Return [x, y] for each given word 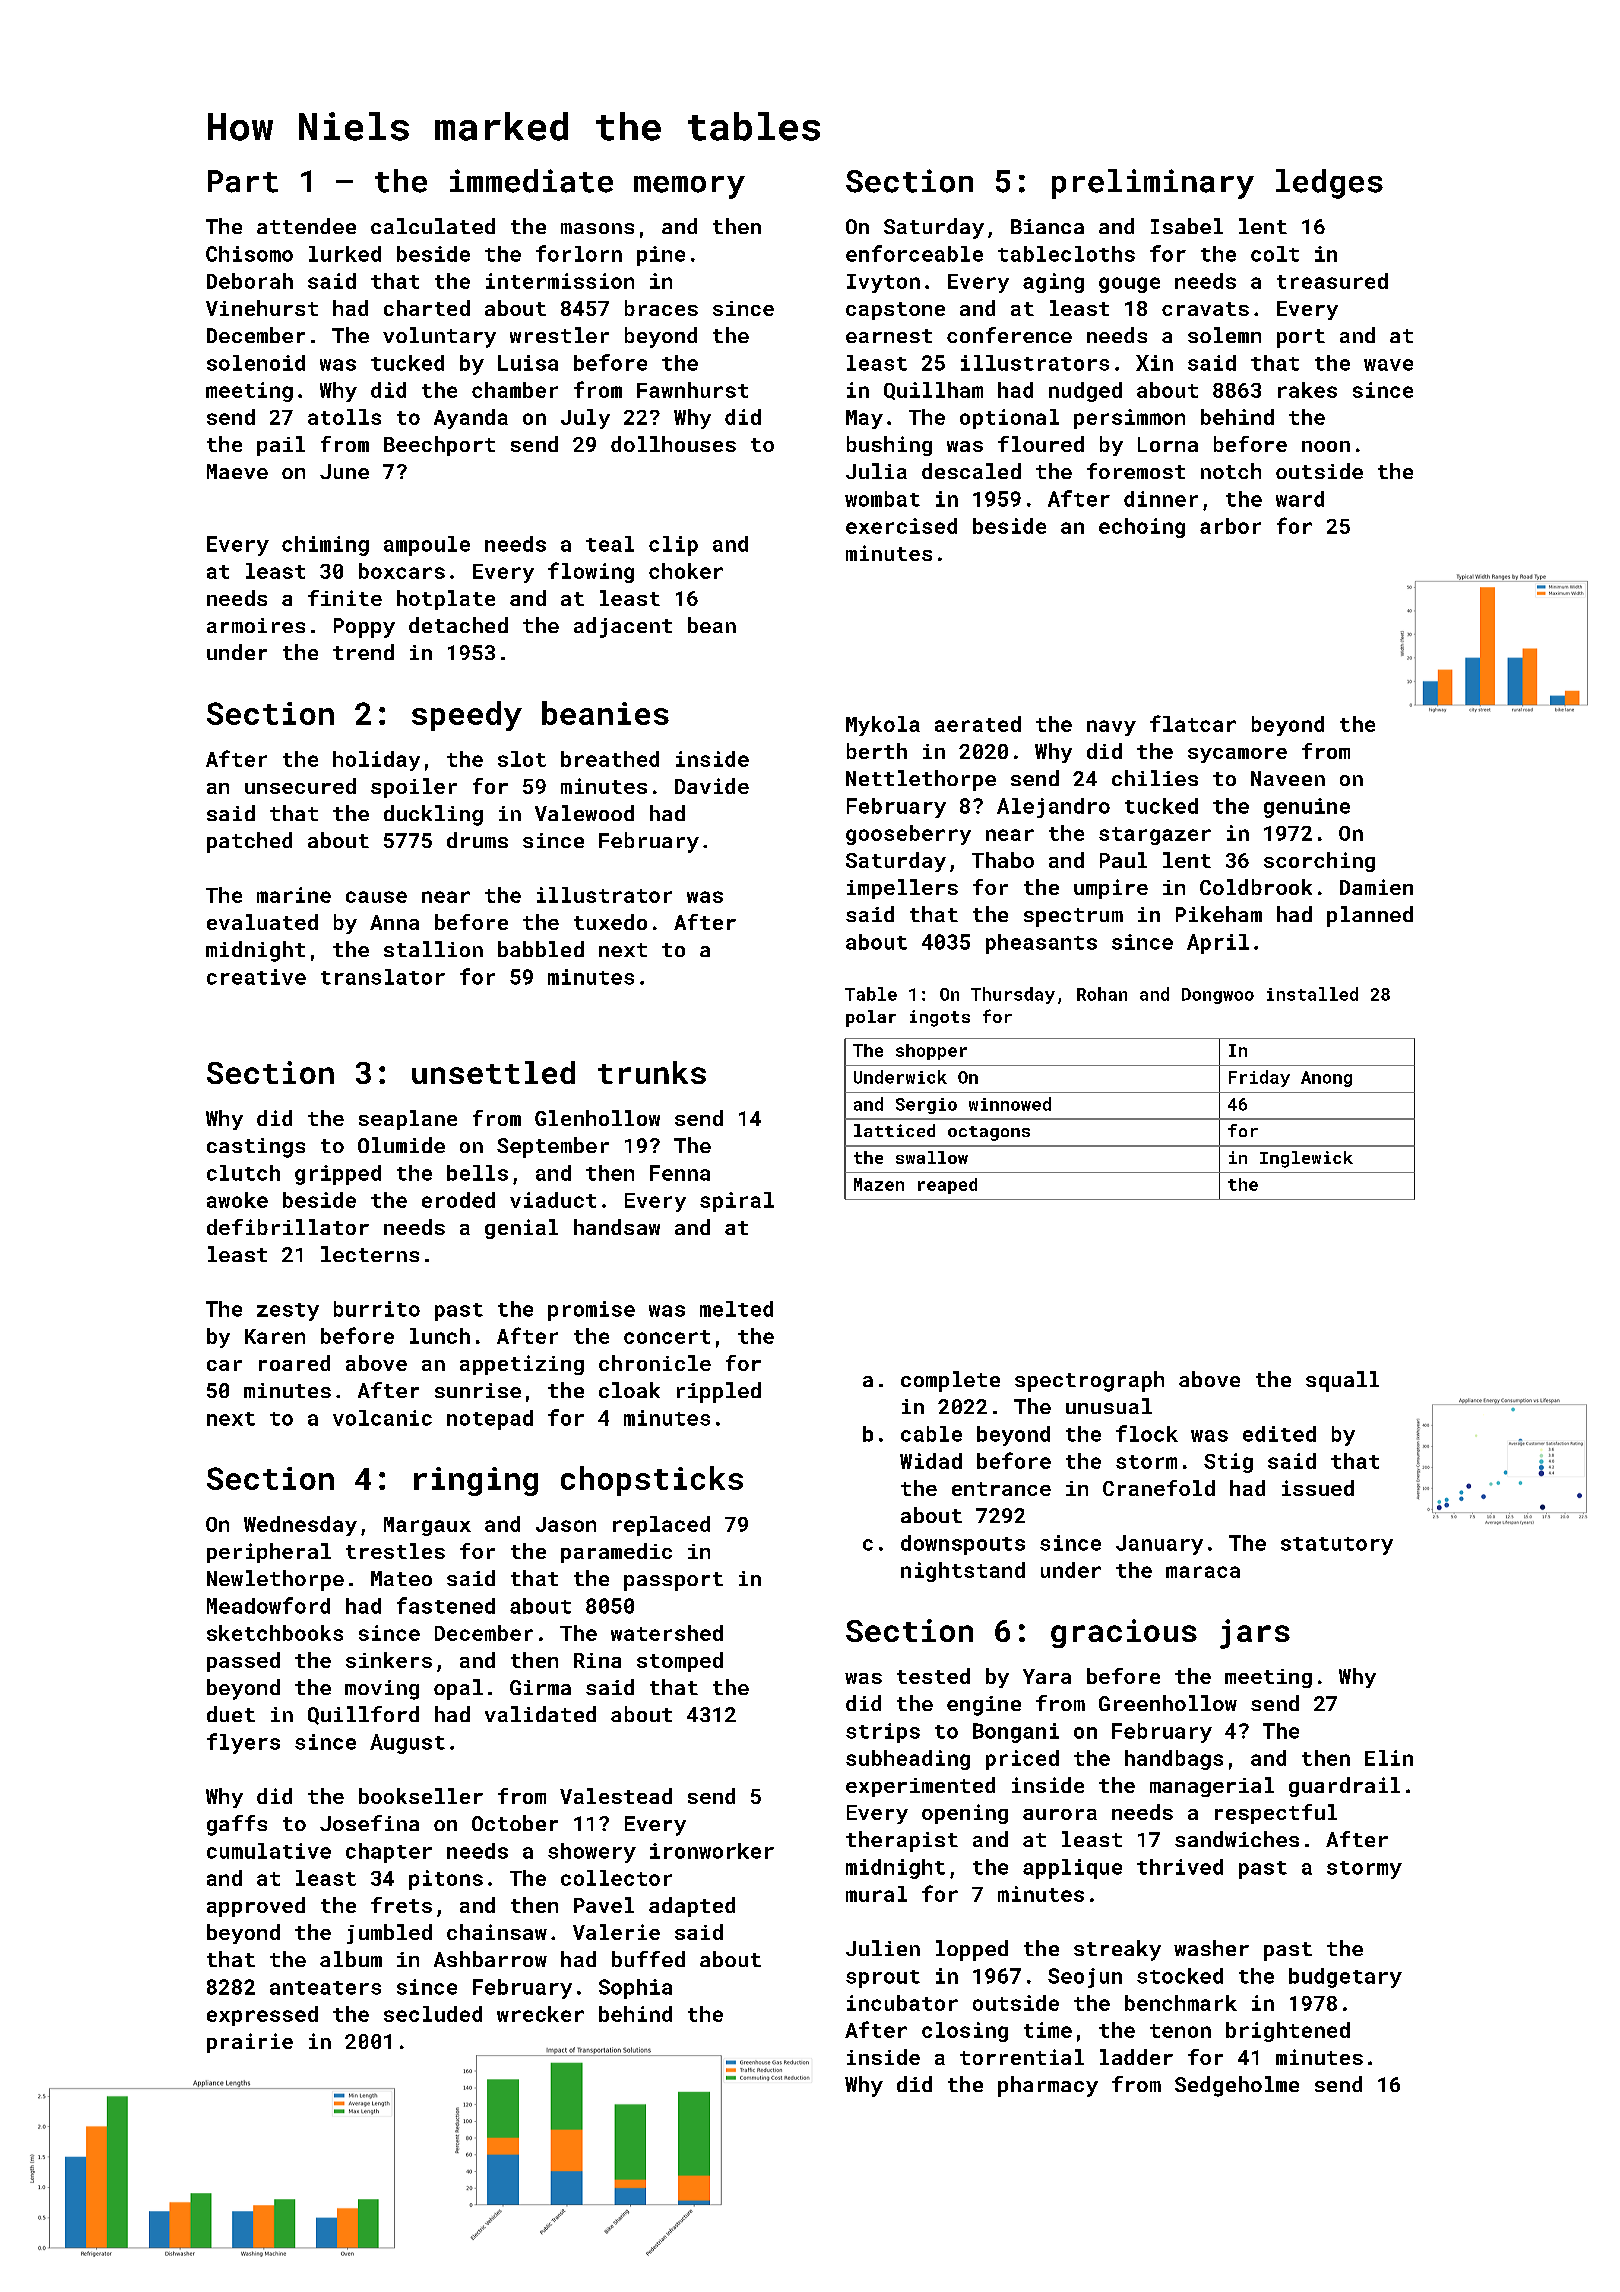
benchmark [1181, 2003]
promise [591, 1311]
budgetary [1345, 1978]
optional [1009, 419]
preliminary [1153, 184]
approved [256, 1907]
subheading [908, 1760]
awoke [237, 1200]
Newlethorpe [275, 1580]
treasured [1332, 281]
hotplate [446, 600]
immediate [531, 181]
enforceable [914, 253]
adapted [692, 1907]
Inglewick [1306, 1159]
